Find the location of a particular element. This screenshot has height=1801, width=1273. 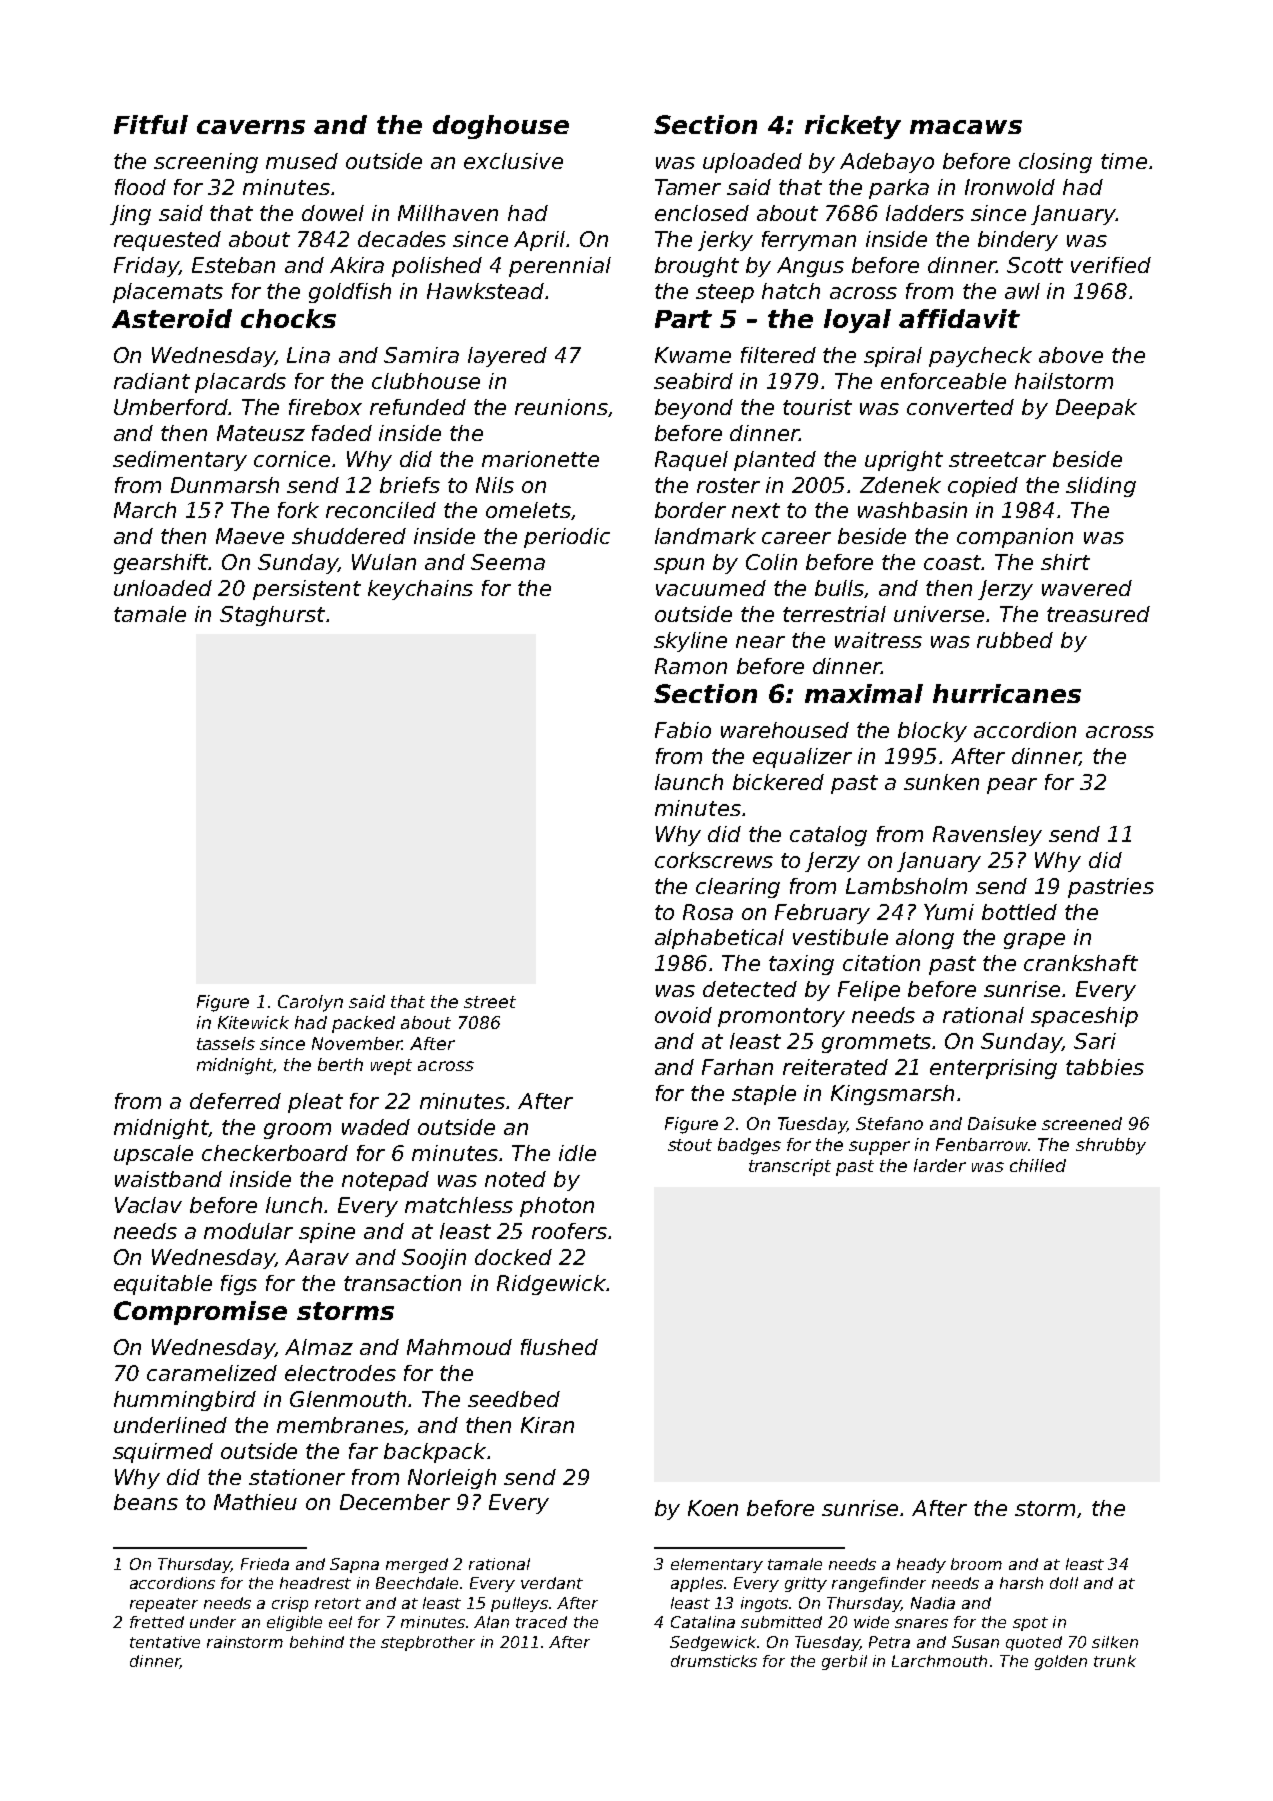

reunions is located at coordinates (561, 407).
